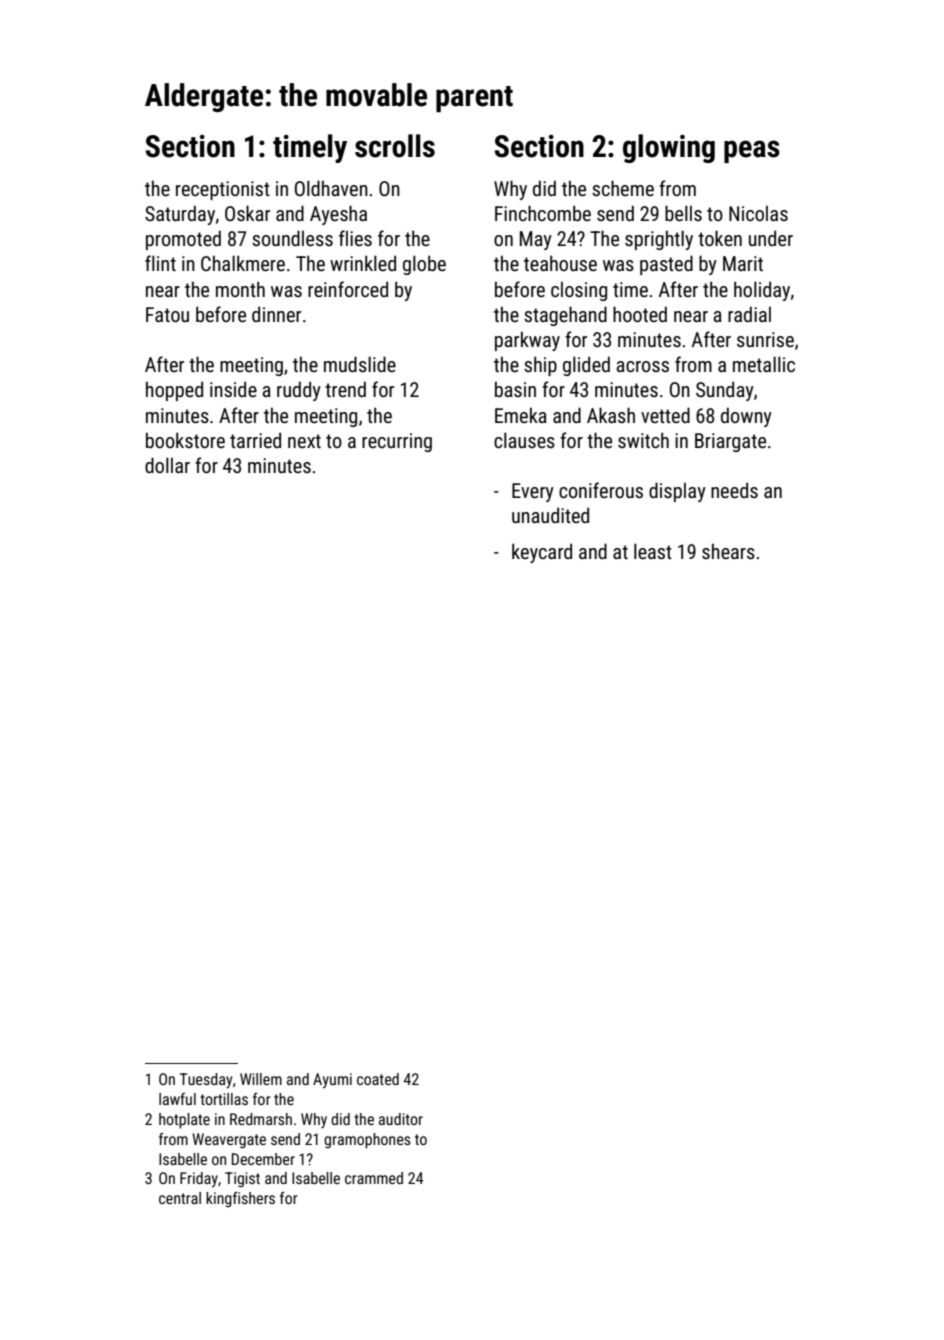  I want to click on coated, so click(378, 1079).
